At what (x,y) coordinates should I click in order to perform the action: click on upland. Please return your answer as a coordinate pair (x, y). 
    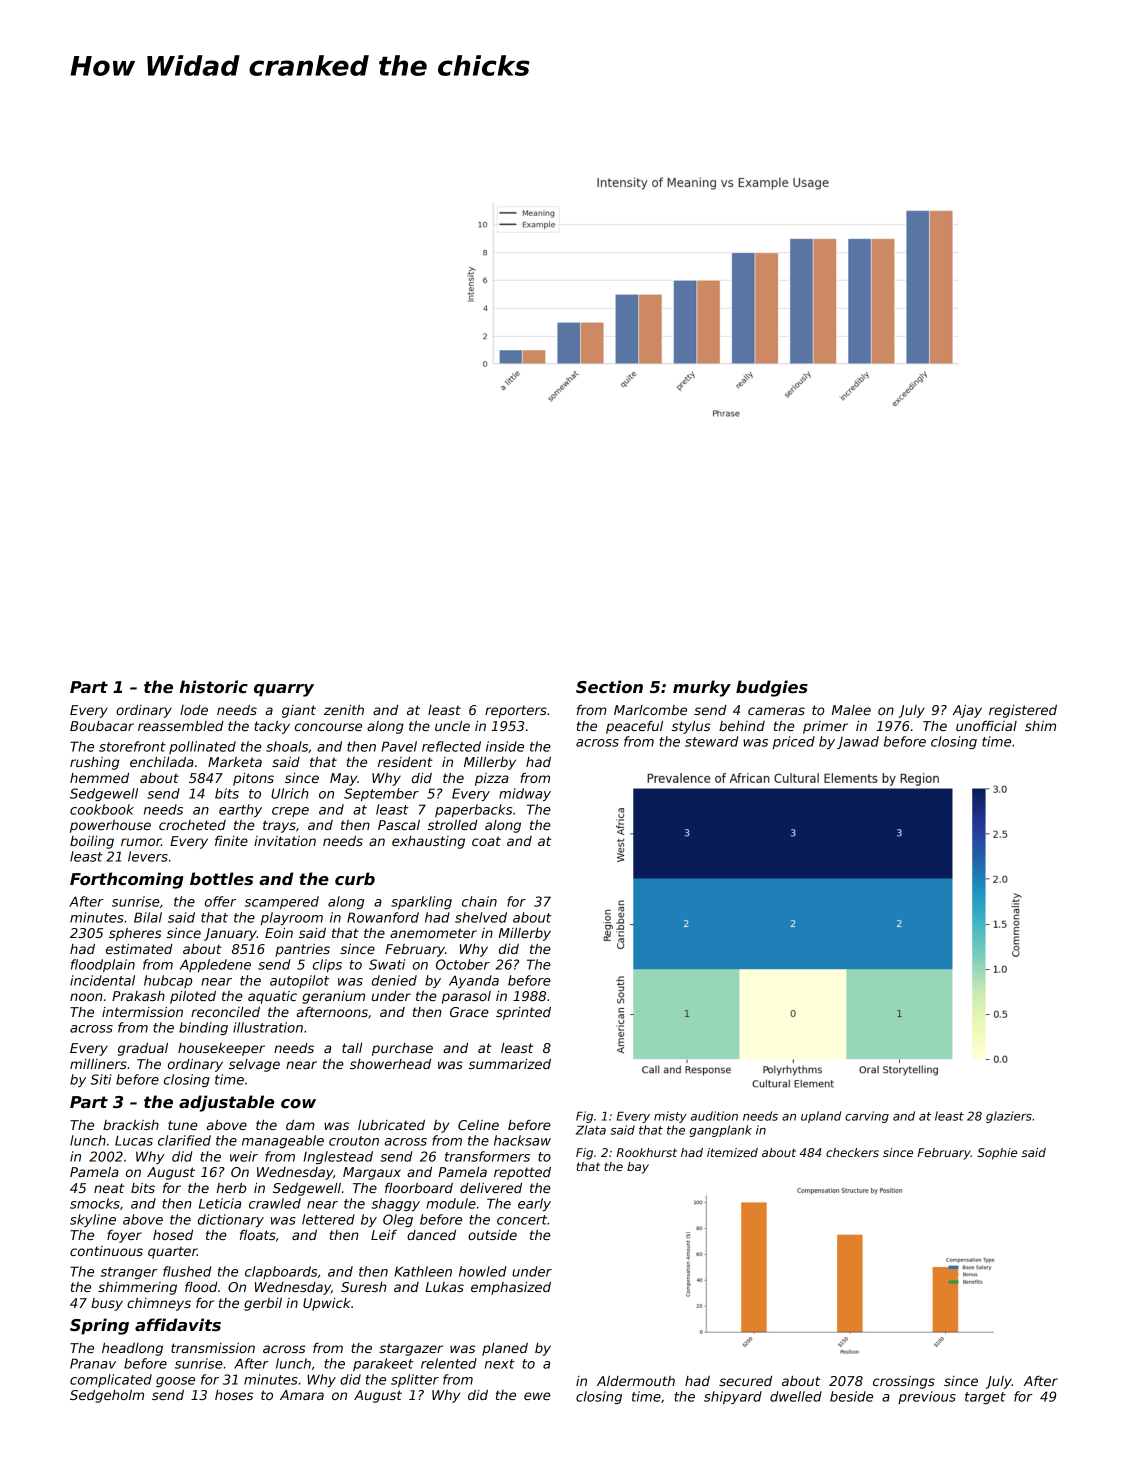
    Looking at the image, I should click on (821, 1117).
